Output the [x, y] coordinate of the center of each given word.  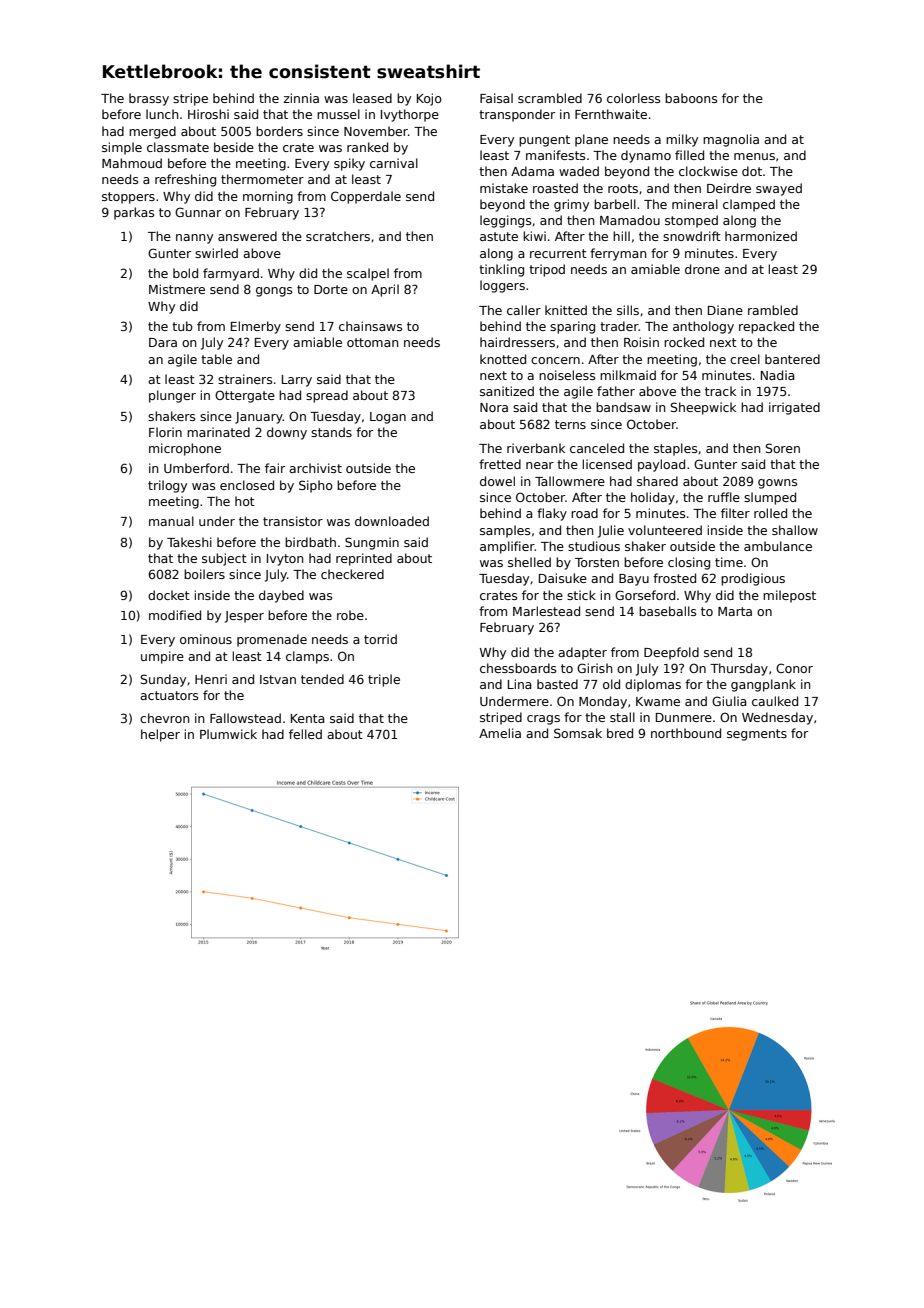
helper [160, 735]
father [616, 391]
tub [182, 326]
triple [384, 680]
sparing [572, 327]
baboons [691, 98]
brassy [149, 99]
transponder [517, 115]
